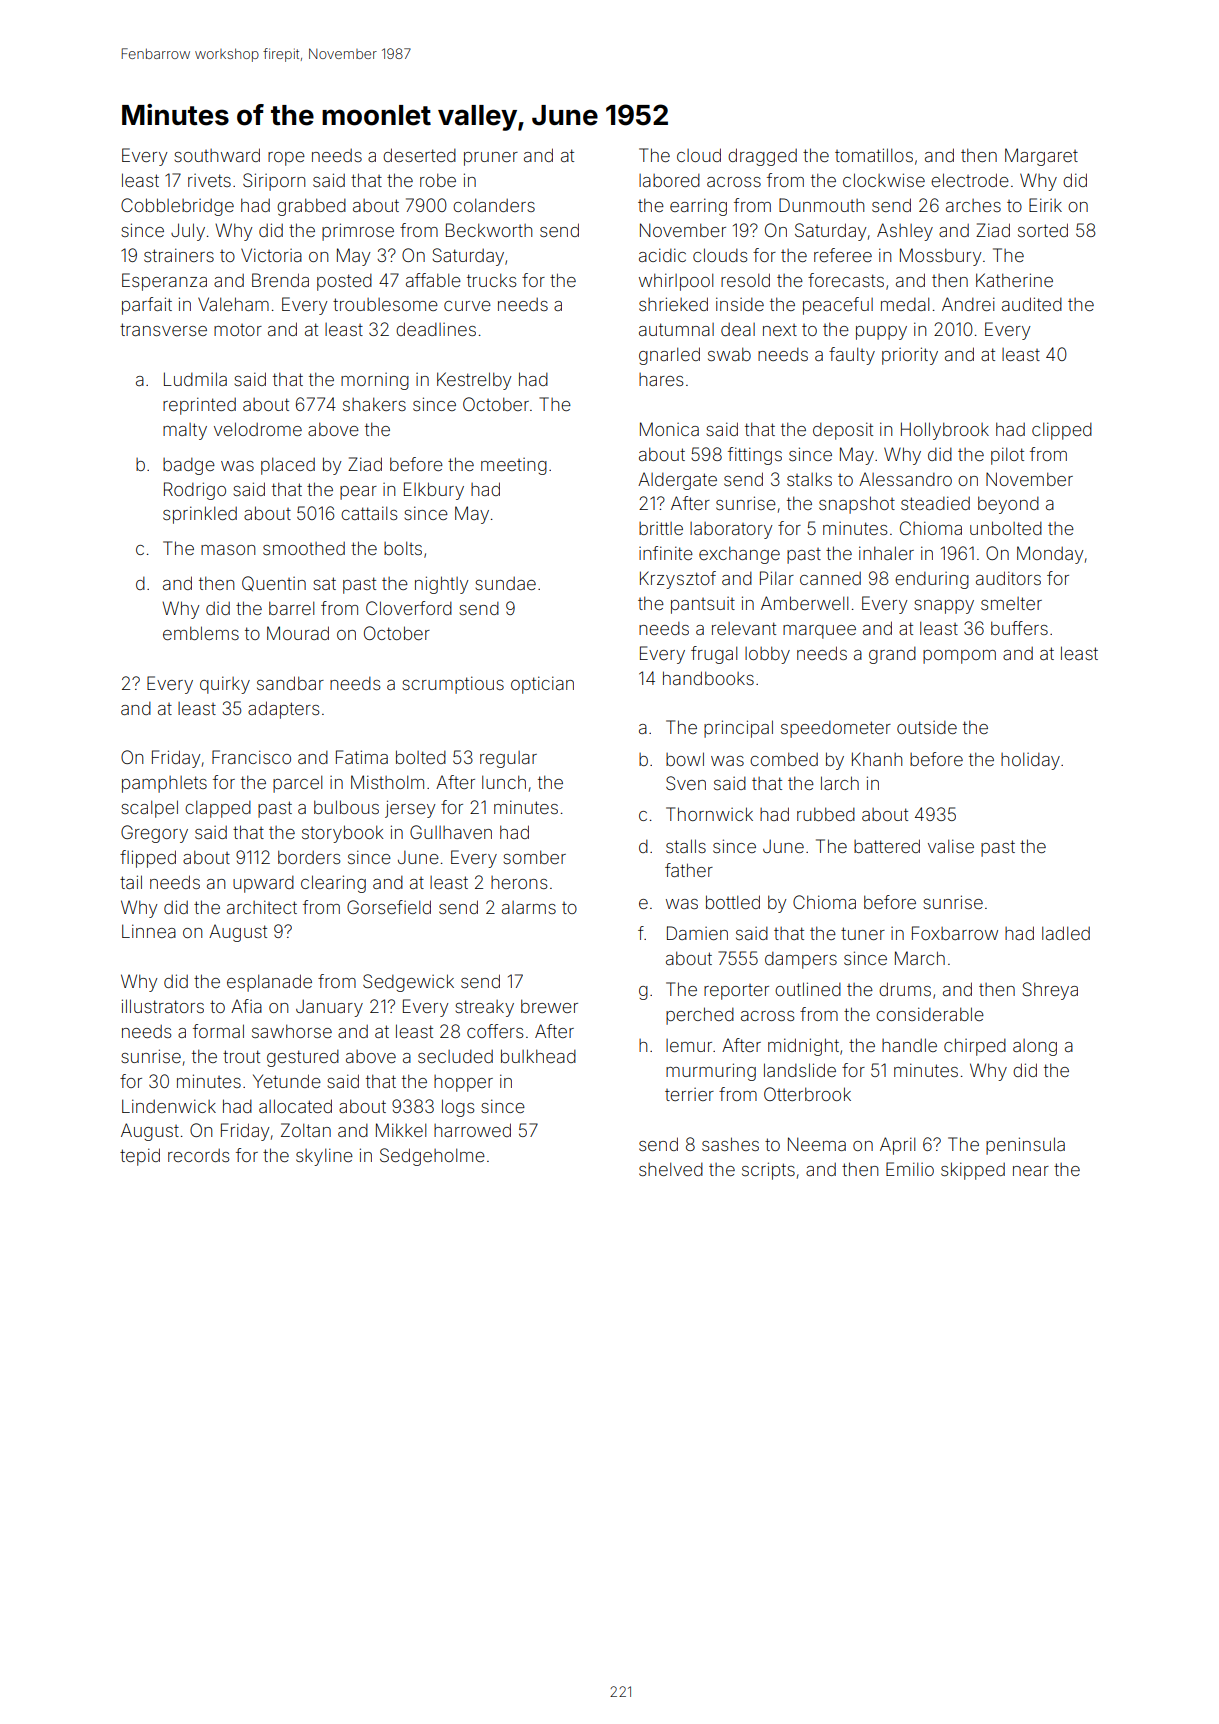  What do you see at coordinates (700, 1016) in the screenshot?
I see `perched` at bounding box center [700, 1016].
